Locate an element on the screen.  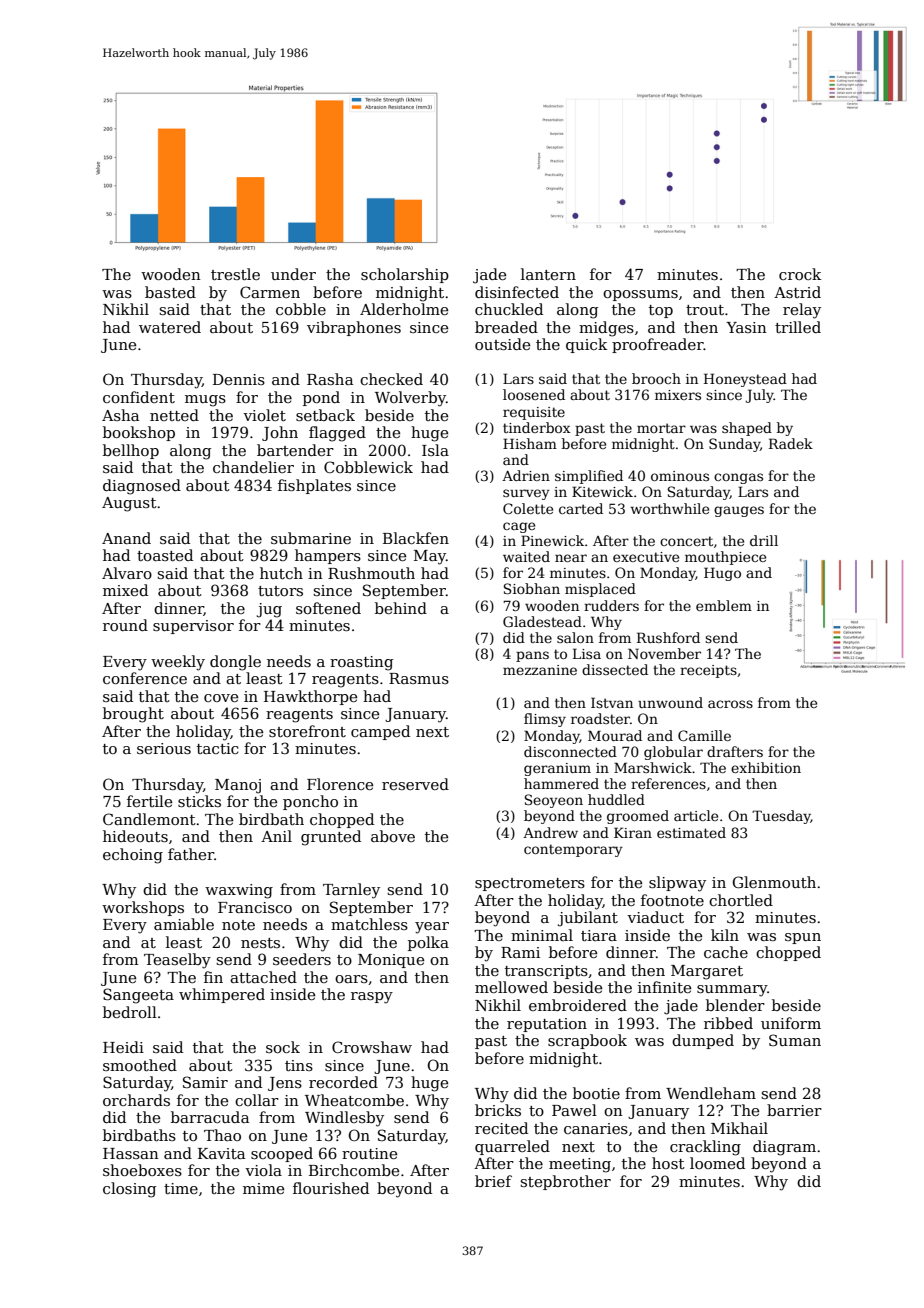
Colette is located at coordinates (528, 508).
